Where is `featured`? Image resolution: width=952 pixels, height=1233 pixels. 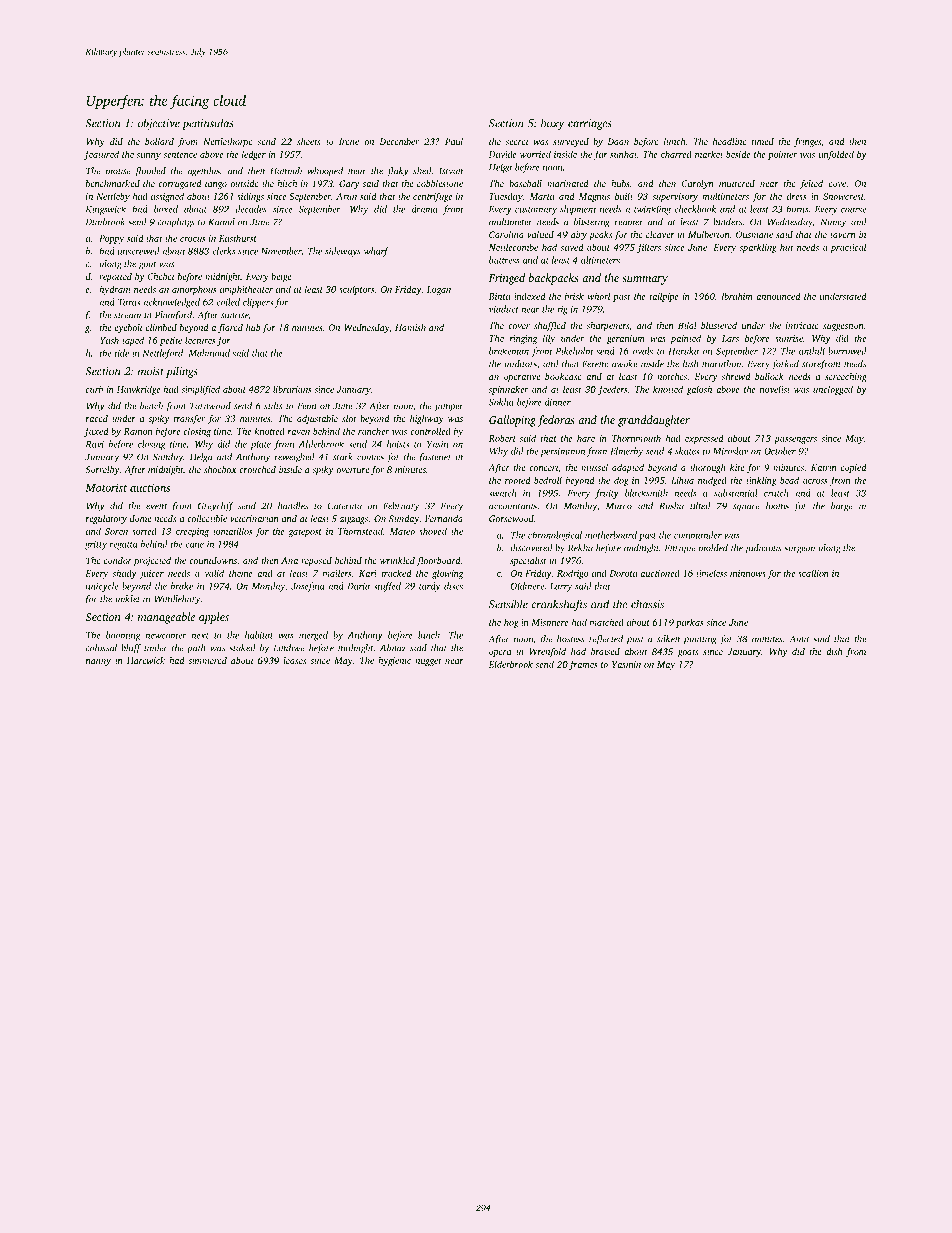
featured is located at coordinates (101, 155).
